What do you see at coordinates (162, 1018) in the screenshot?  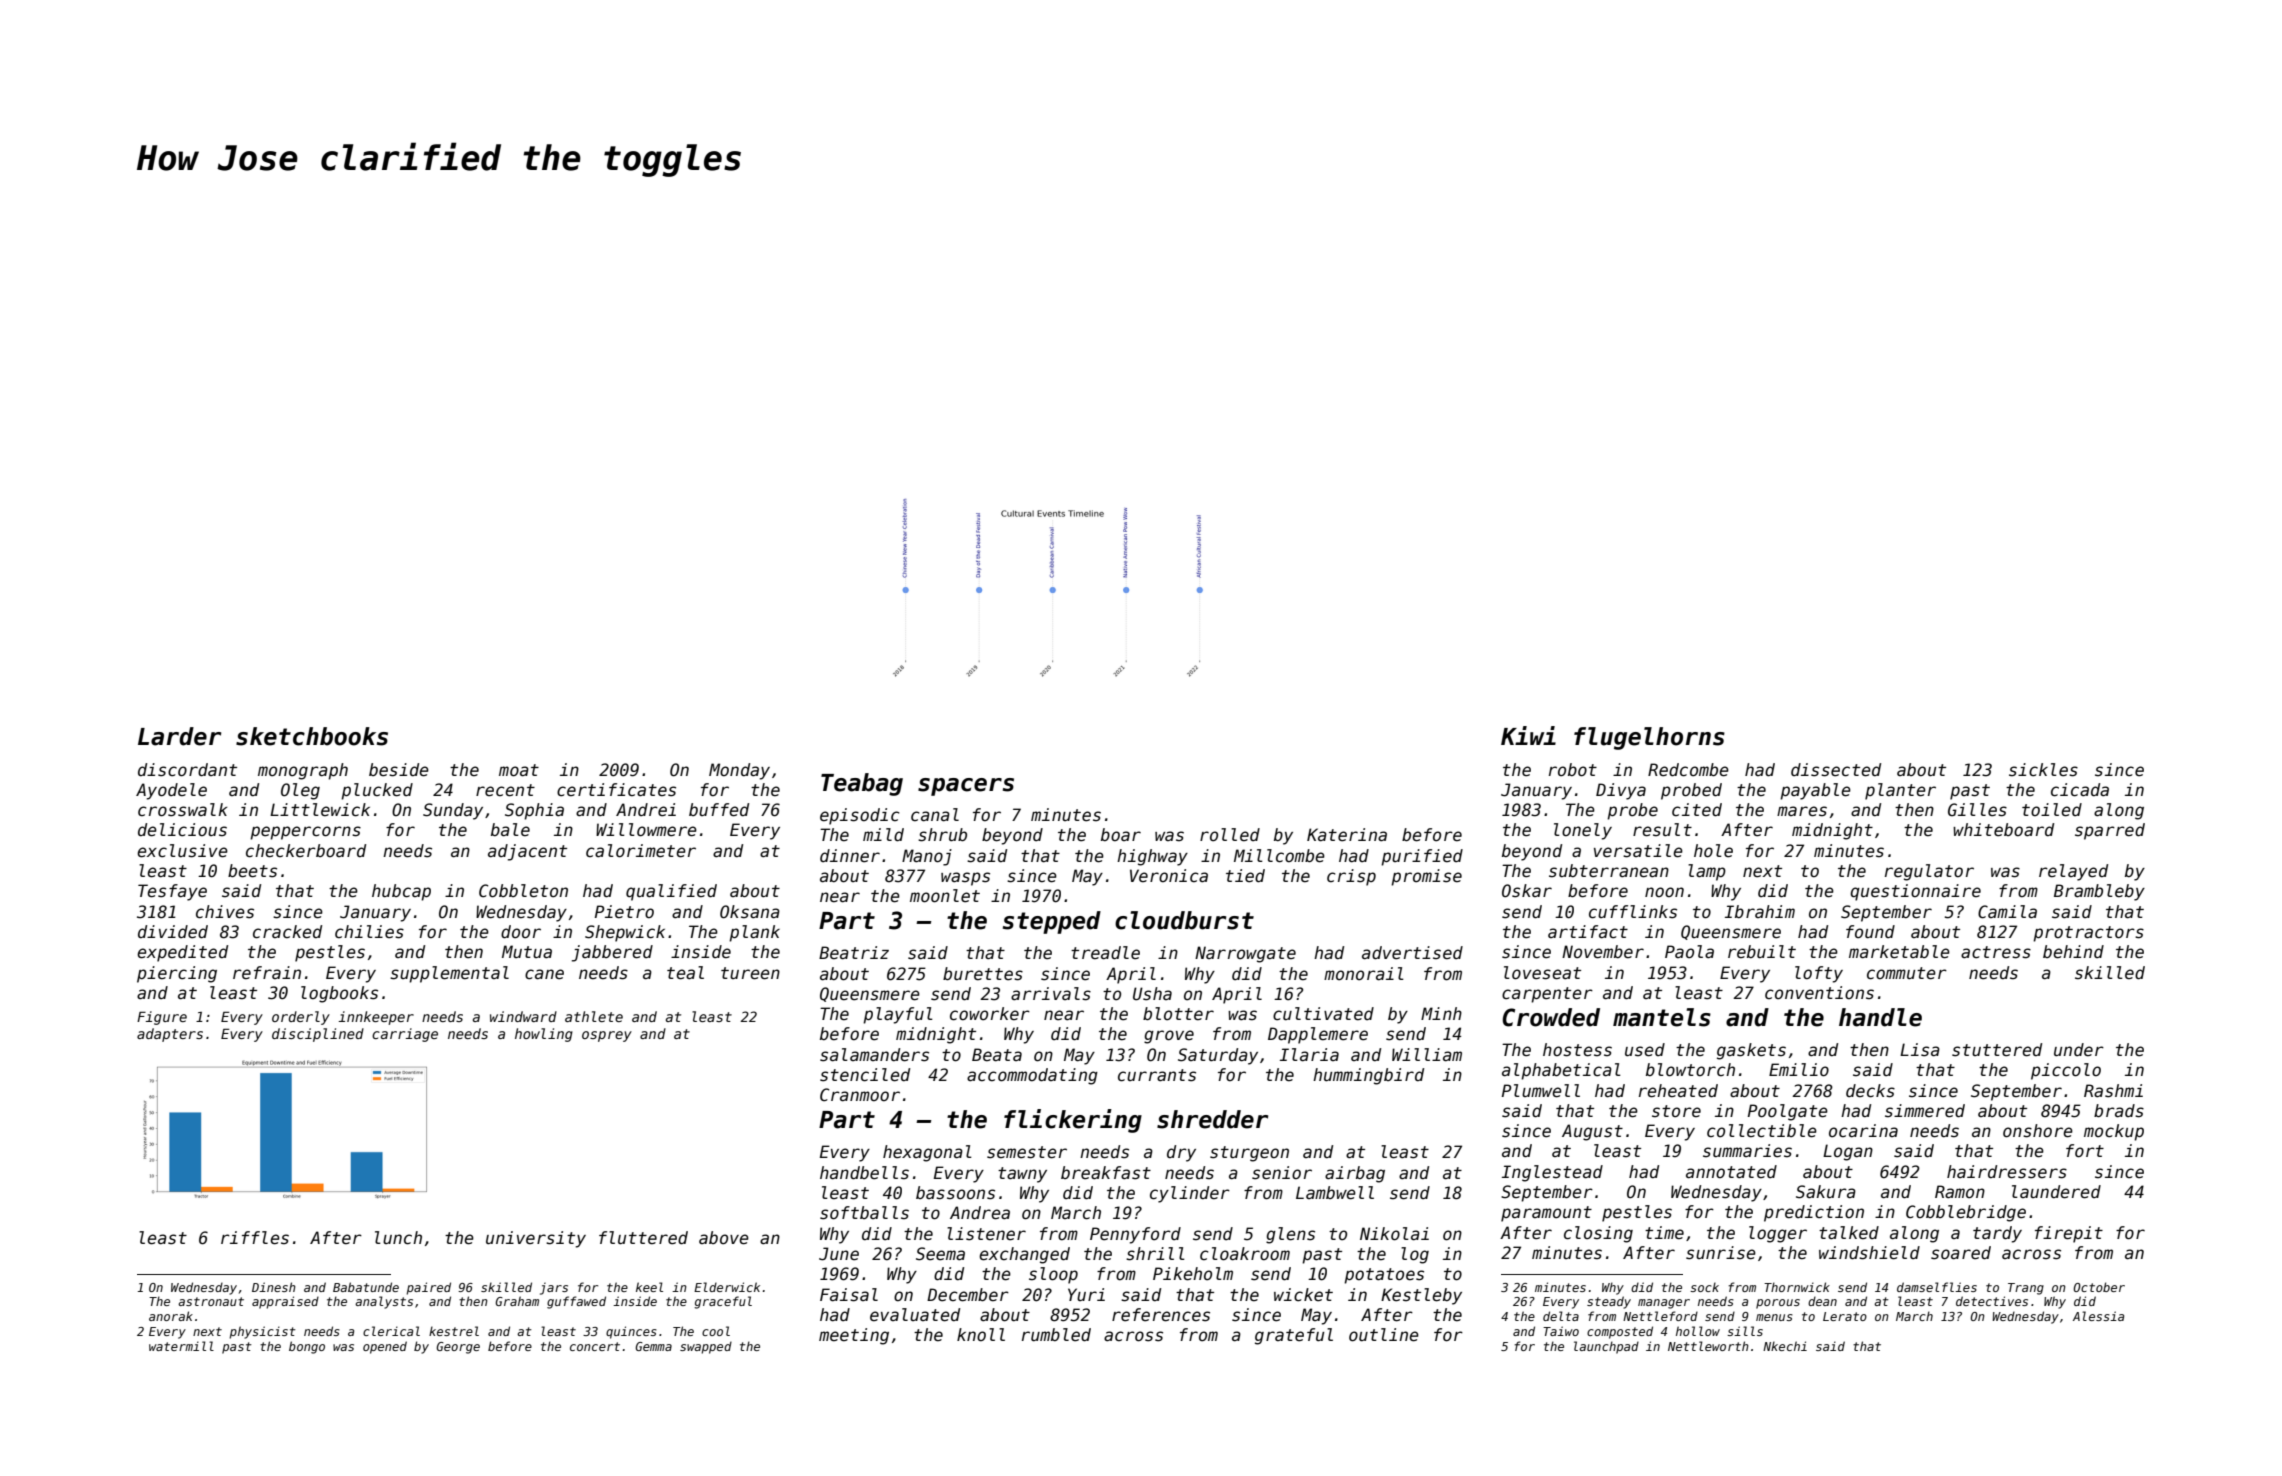 I see `Figure` at bounding box center [162, 1018].
